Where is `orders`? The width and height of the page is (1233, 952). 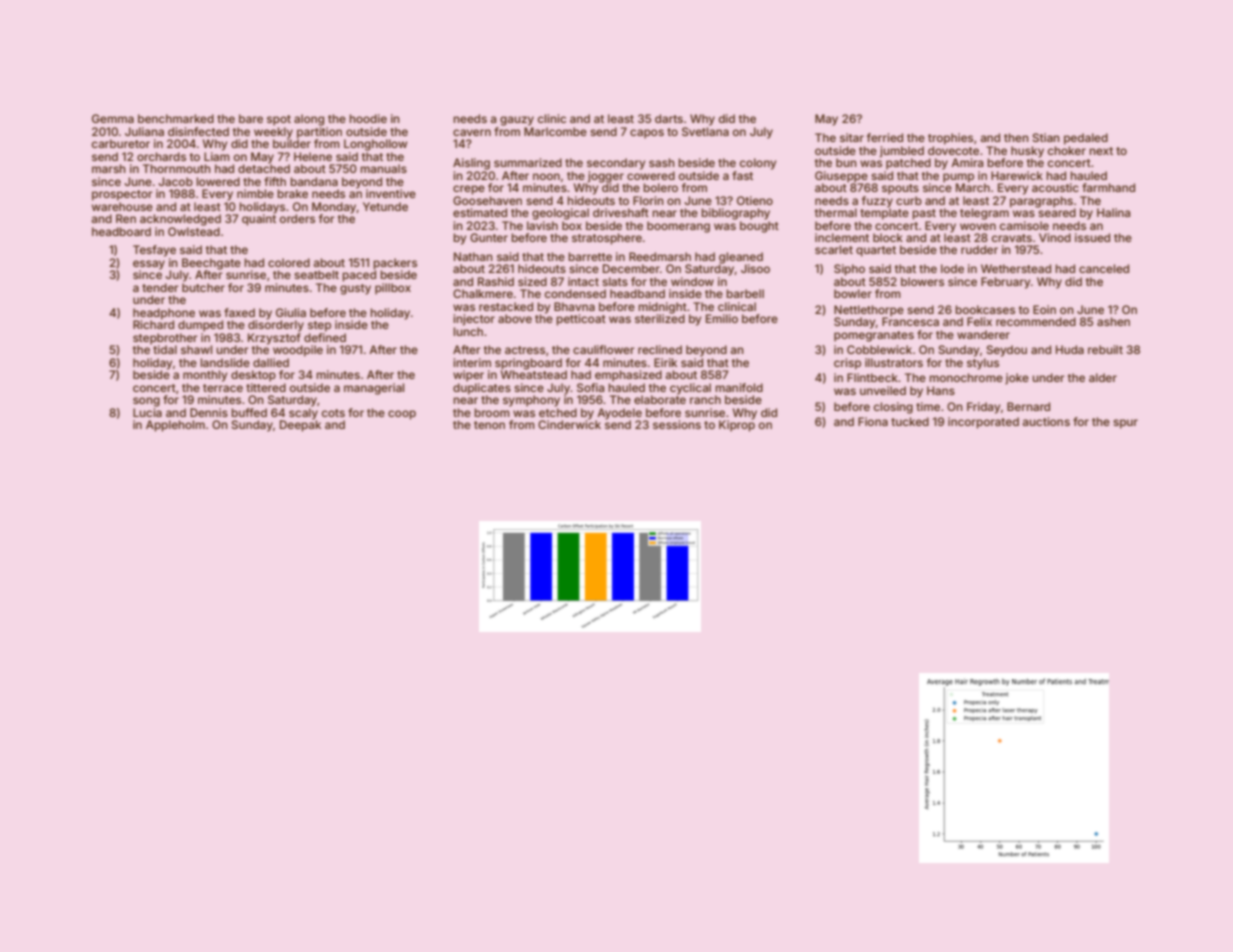
orders is located at coordinates (297, 218).
